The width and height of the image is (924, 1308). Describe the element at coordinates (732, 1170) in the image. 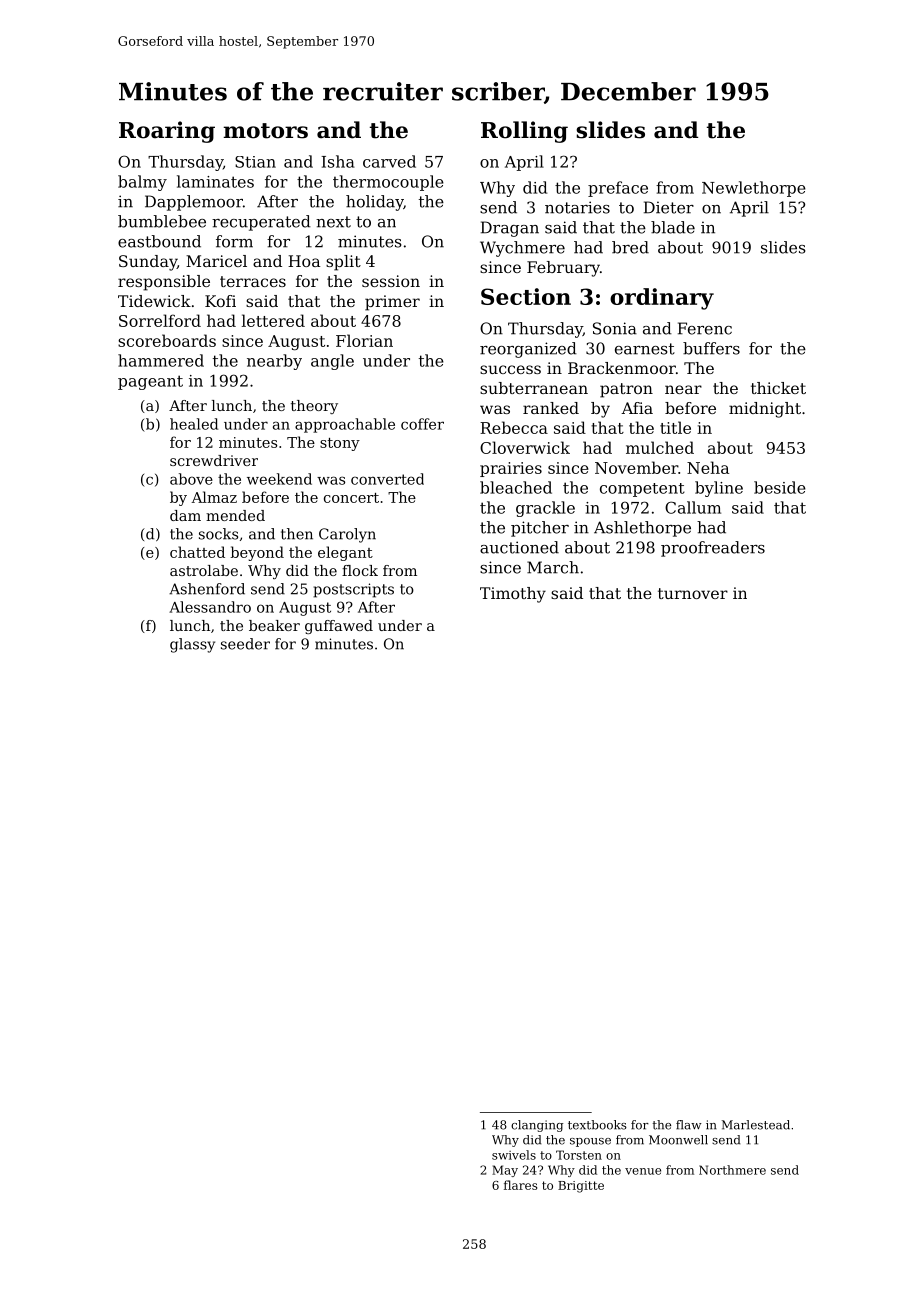

I see `Northmere` at that location.
